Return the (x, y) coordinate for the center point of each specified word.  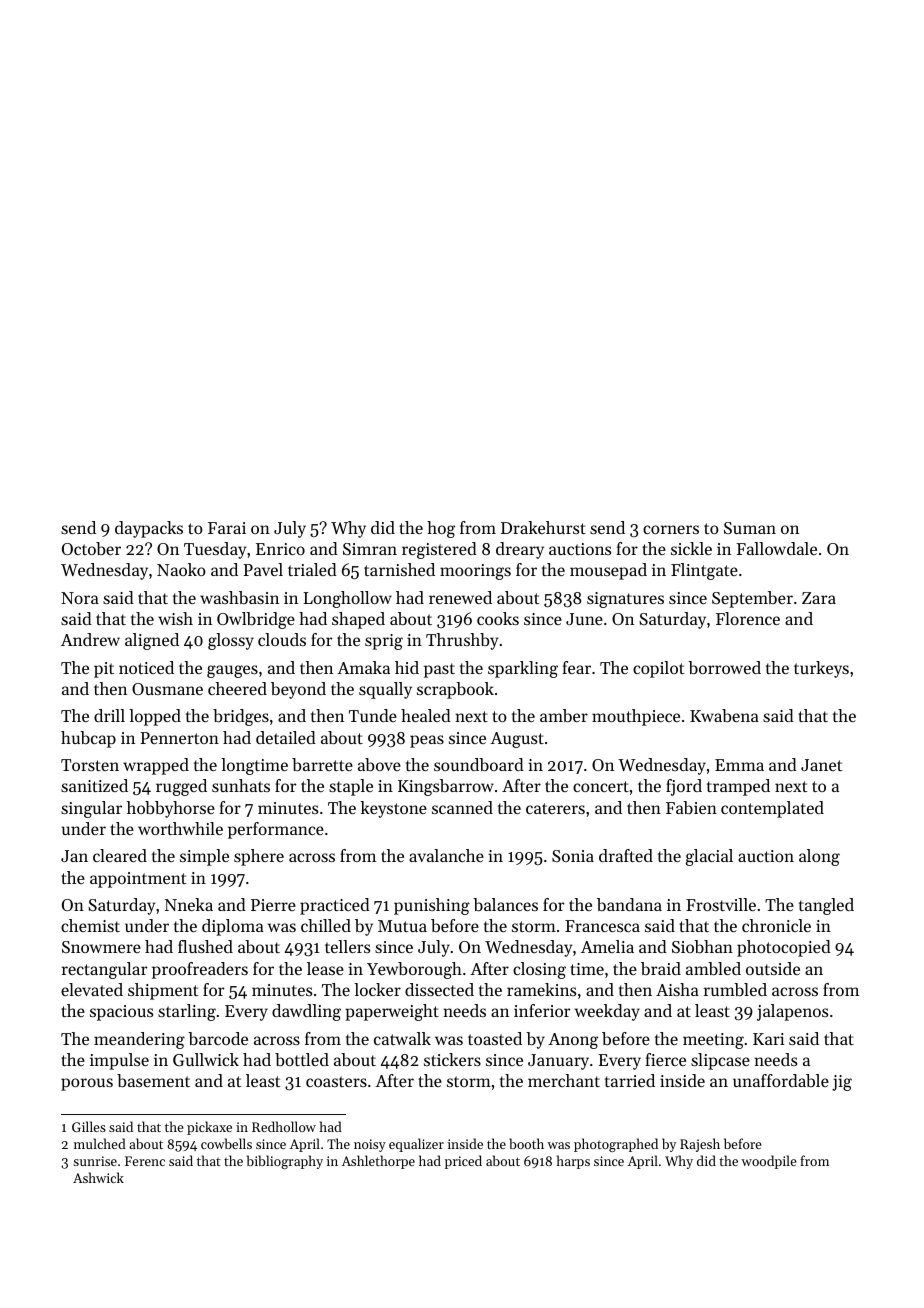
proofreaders (200, 970)
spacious (121, 1013)
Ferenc (145, 1161)
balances (505, 904)
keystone (393, 809)
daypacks (149, 529)
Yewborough (414, 970)
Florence (748, 618)
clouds (282, 639)
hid (407, 667)
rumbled (735, 989)
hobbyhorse (171, 809)
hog (441, 529)
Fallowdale (776, 548)
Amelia (607, 946)
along (819, 857)
